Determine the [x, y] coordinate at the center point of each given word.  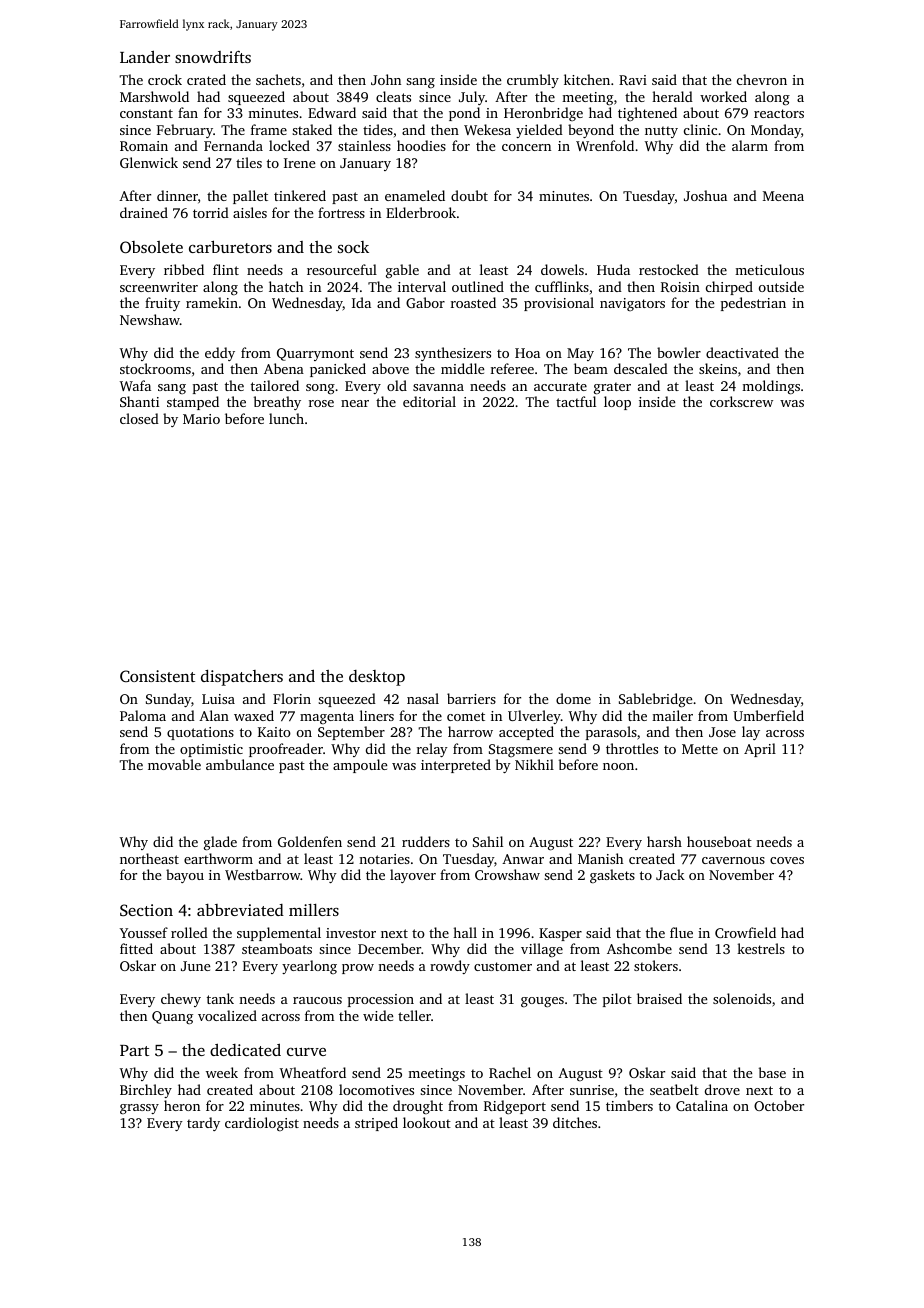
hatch [286, 286]
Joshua [705, 195]
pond [464, 114]
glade [220, 843]
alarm [750, 145]
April [760, 750]
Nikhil [534, 764]
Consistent [157, 676]
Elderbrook [421, 212]
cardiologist [262, 1124]
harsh [664, 841]
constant [146, 113]
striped [376, 1124]
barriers [471, 698]
